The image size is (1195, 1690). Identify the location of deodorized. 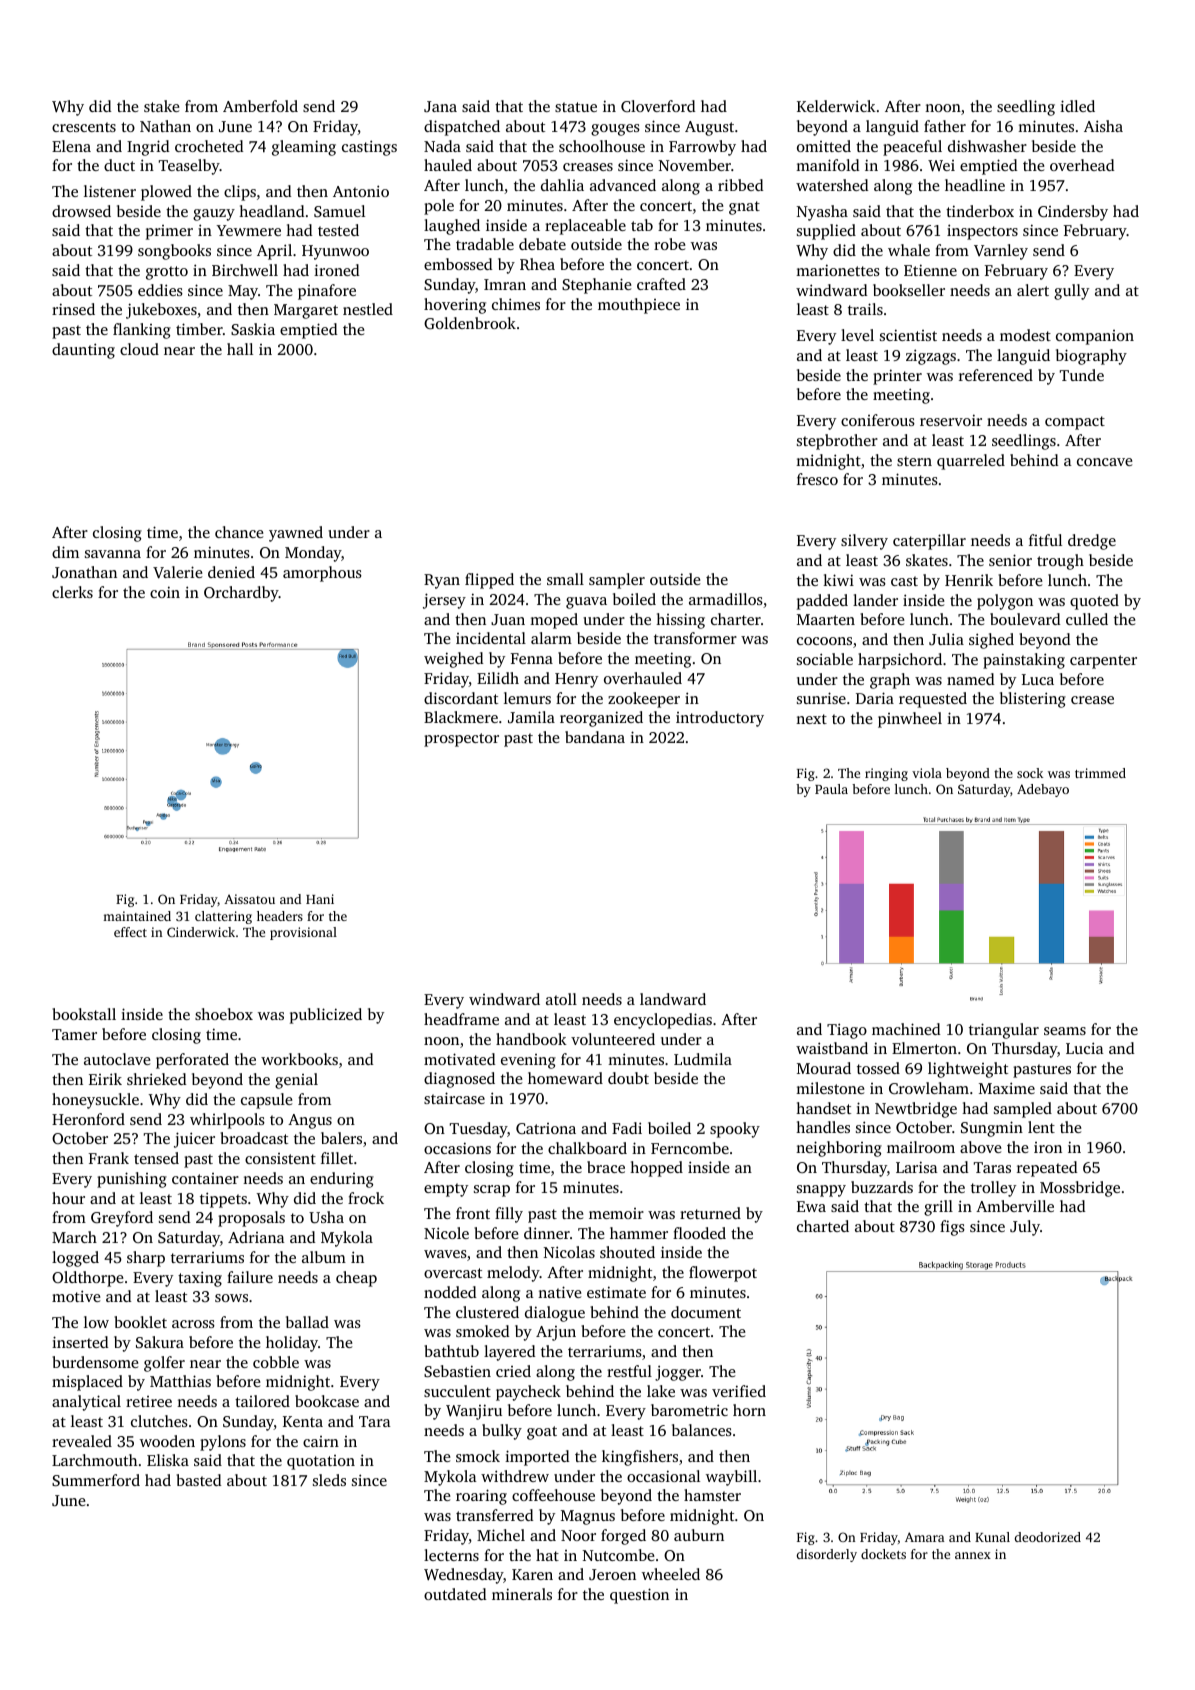
(1048, 1537).
